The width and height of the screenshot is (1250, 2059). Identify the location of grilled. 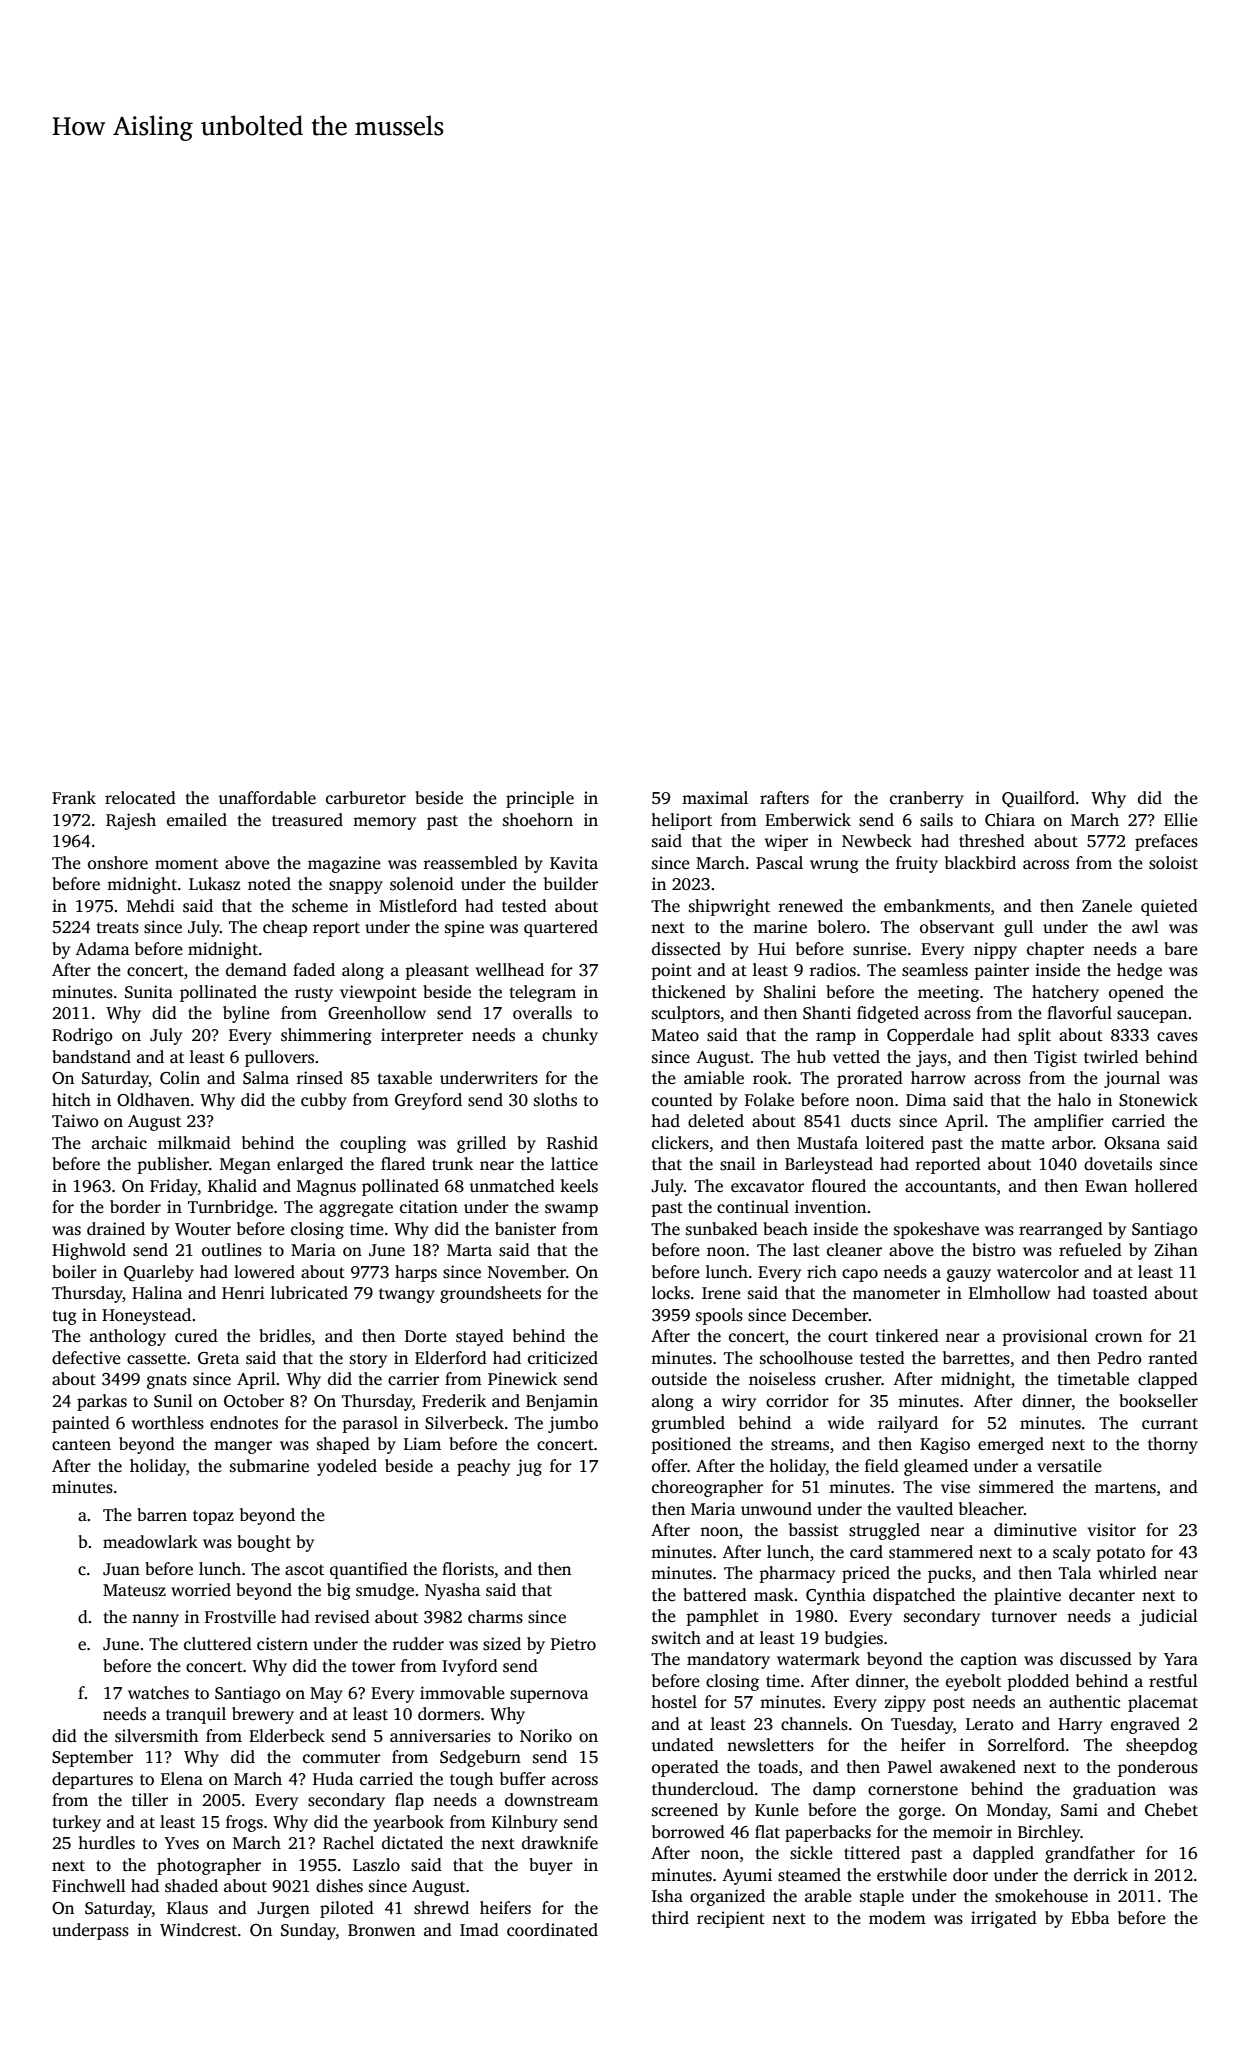
(481, 1144).
